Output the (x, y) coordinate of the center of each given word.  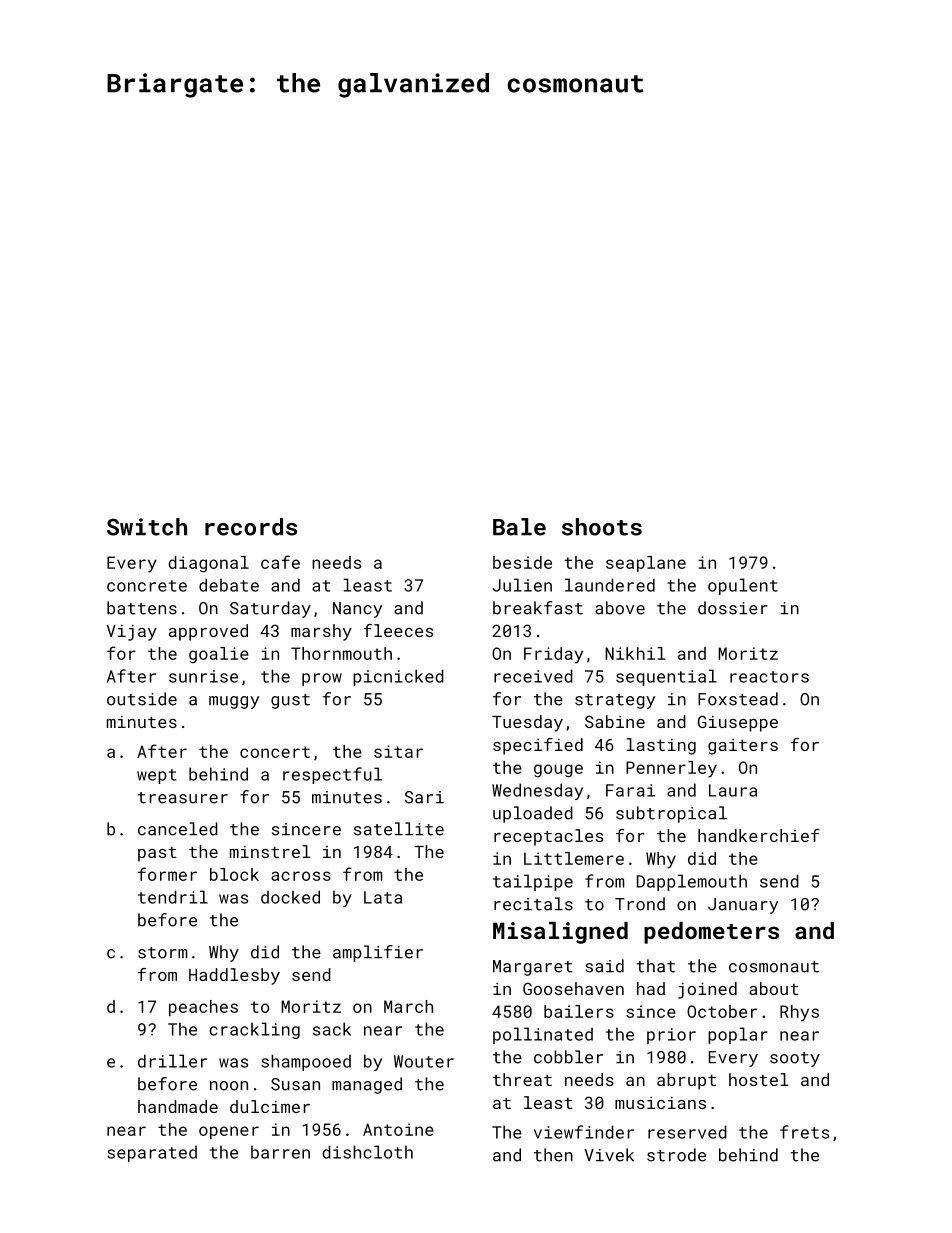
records (251, 527)
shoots (602, 527)
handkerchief (759, 835)
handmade (178, 1106)
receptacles (548, 837)
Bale (519, 527)
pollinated (543, 1035)
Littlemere (574, 858)
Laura (733, 790)
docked (290, 897)
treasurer (183, 798)
